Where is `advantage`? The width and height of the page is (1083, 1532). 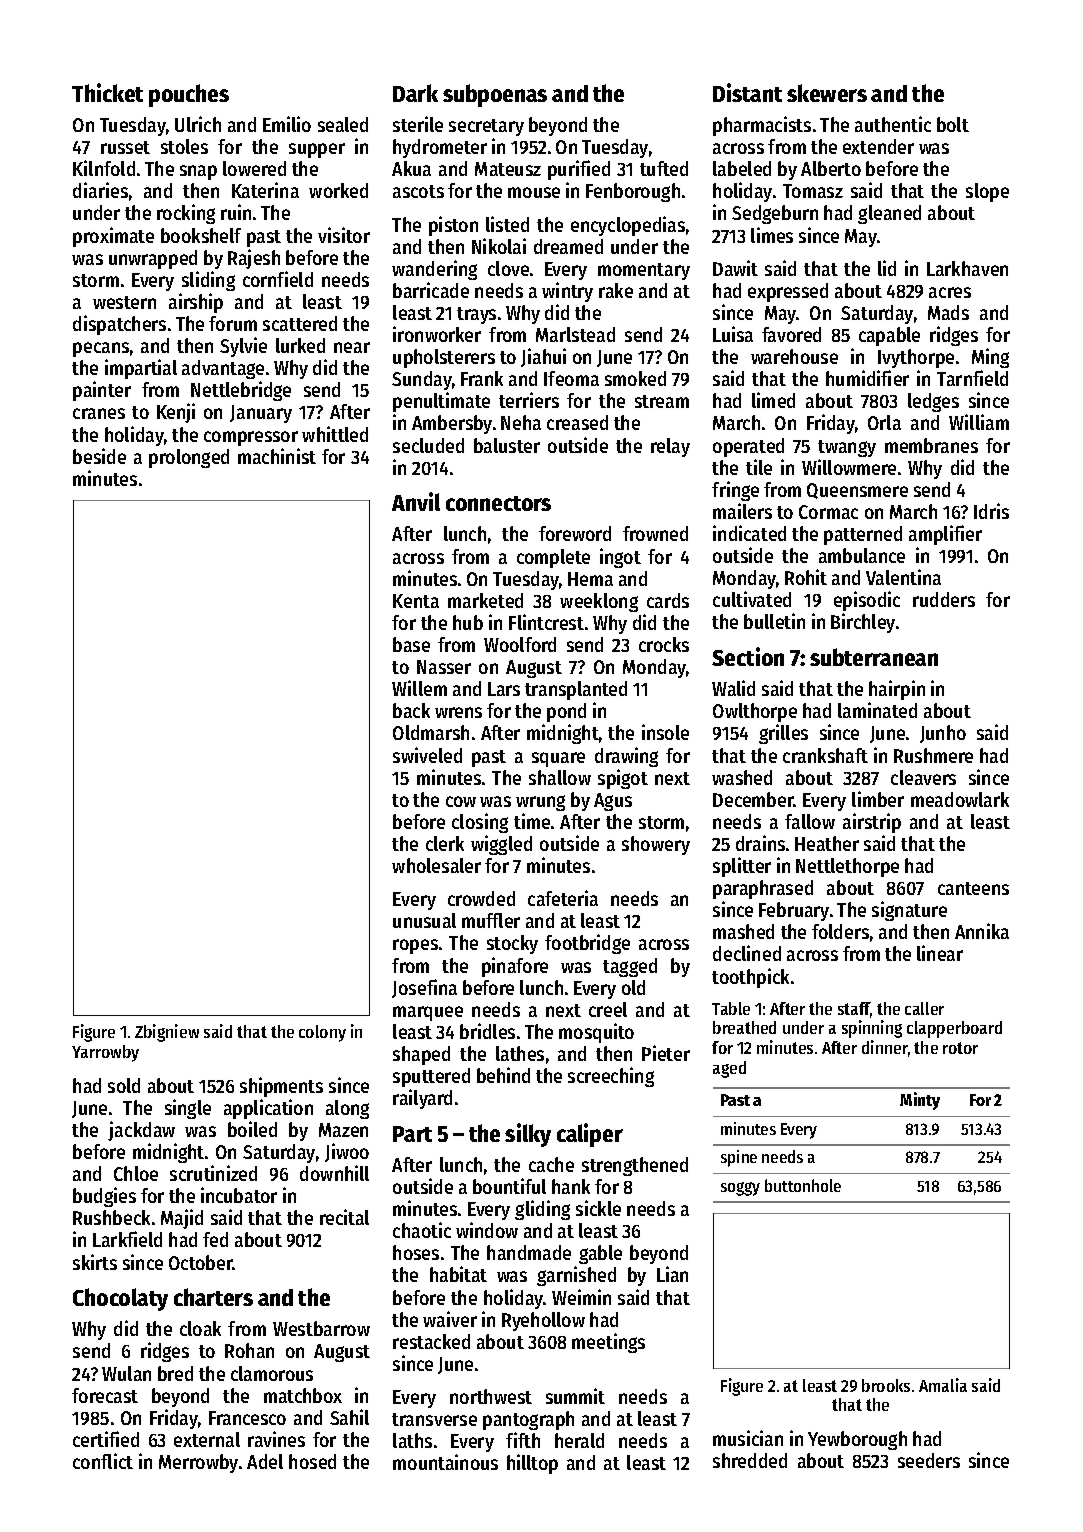 advantage is located at coordinates (223, 369).
